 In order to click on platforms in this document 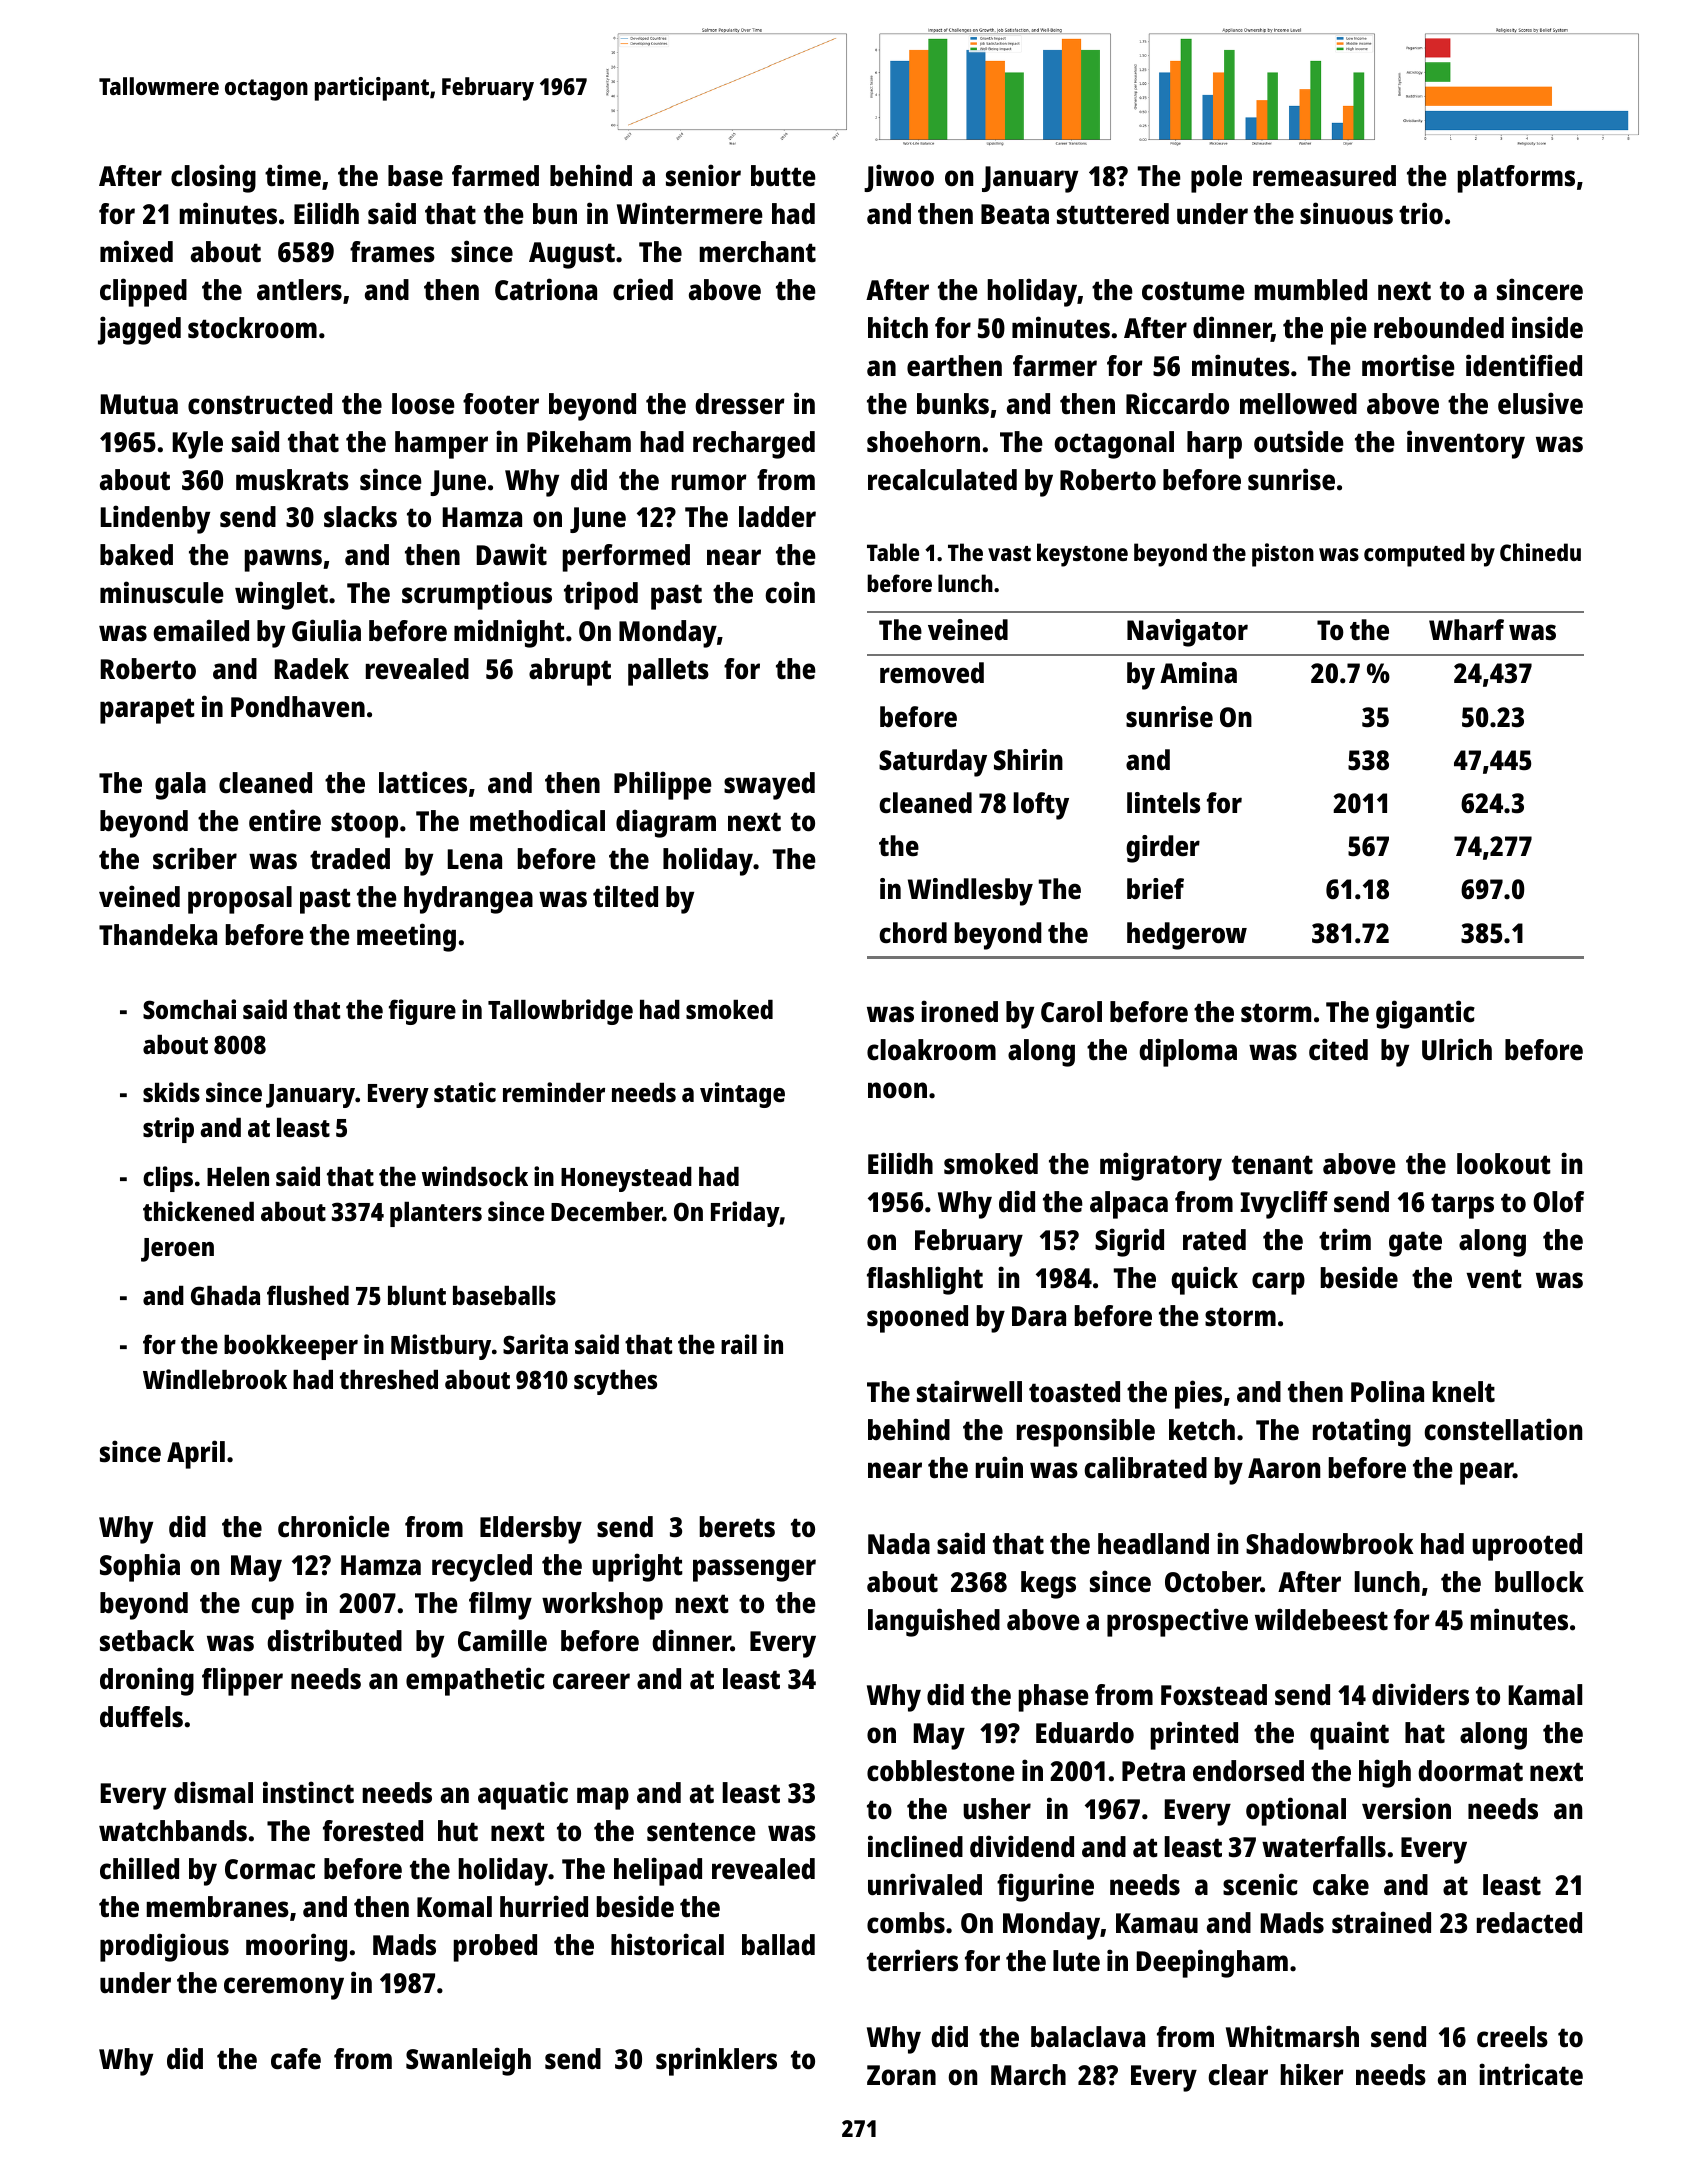, I will do `click(1516, 179)`.
